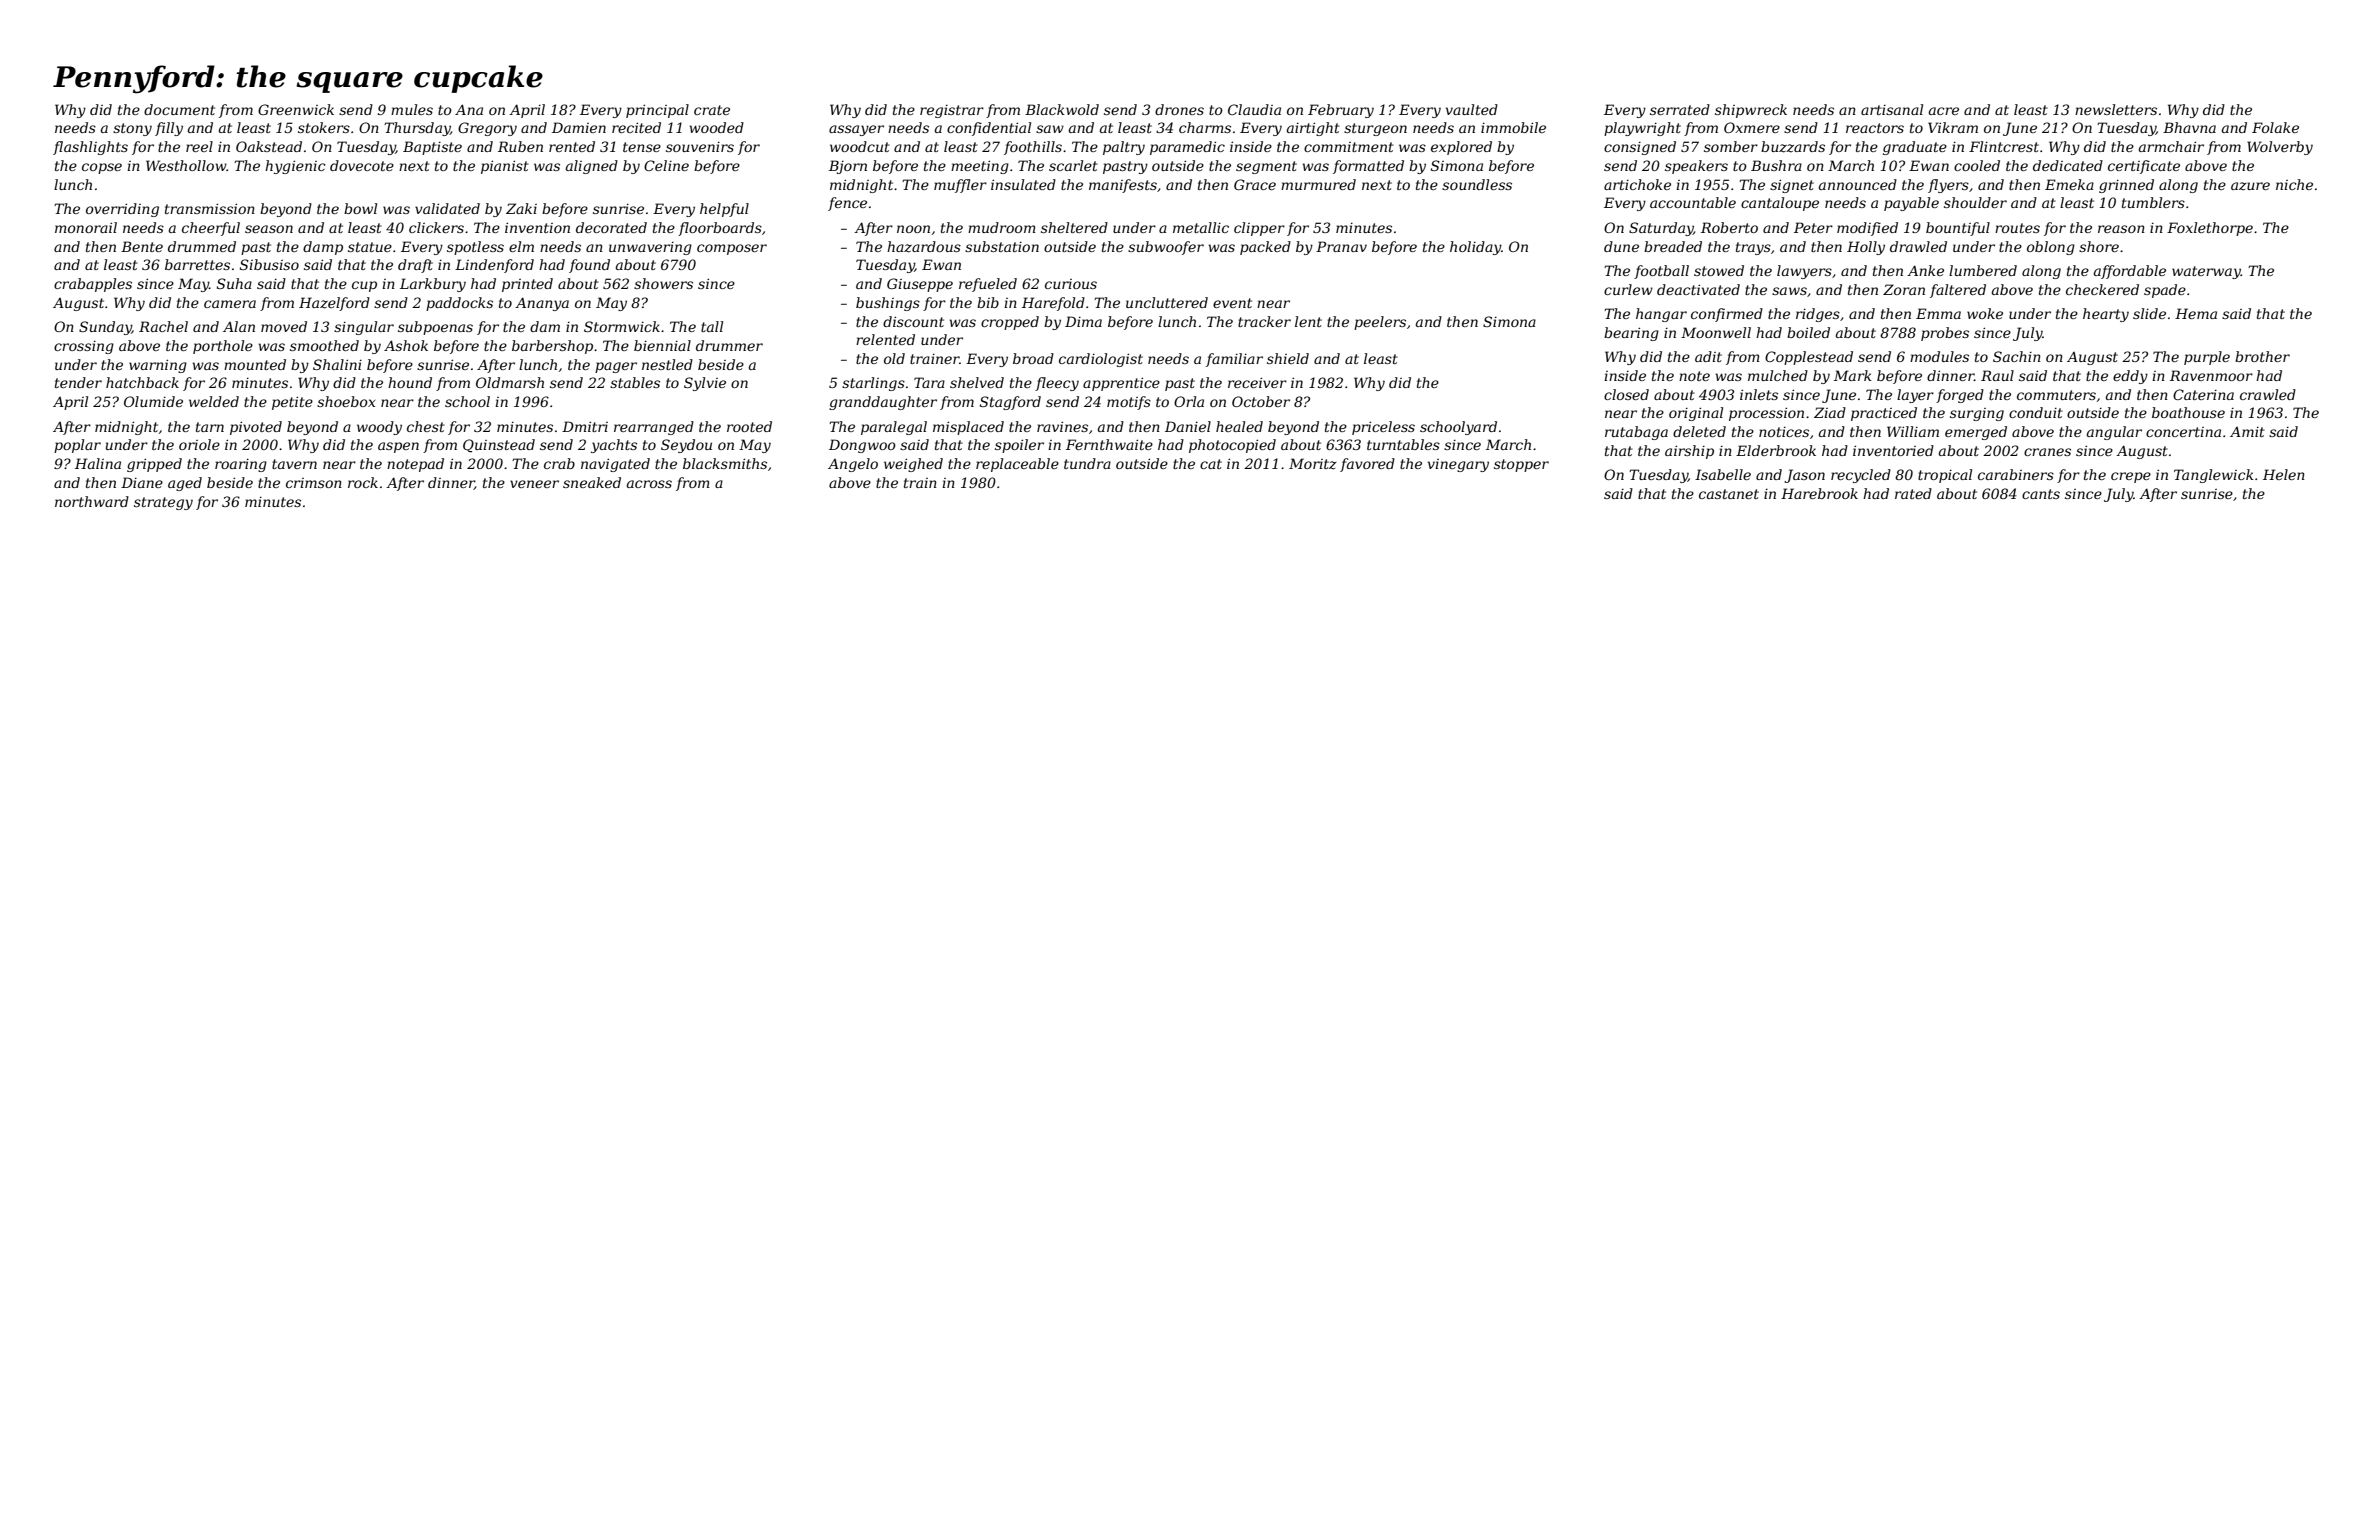 This screenshot has width=2380, height=1540. What do you see at coordinates (1911, 204) in the screenshot?
I see `payable` at bounding box center [1911, 204].
